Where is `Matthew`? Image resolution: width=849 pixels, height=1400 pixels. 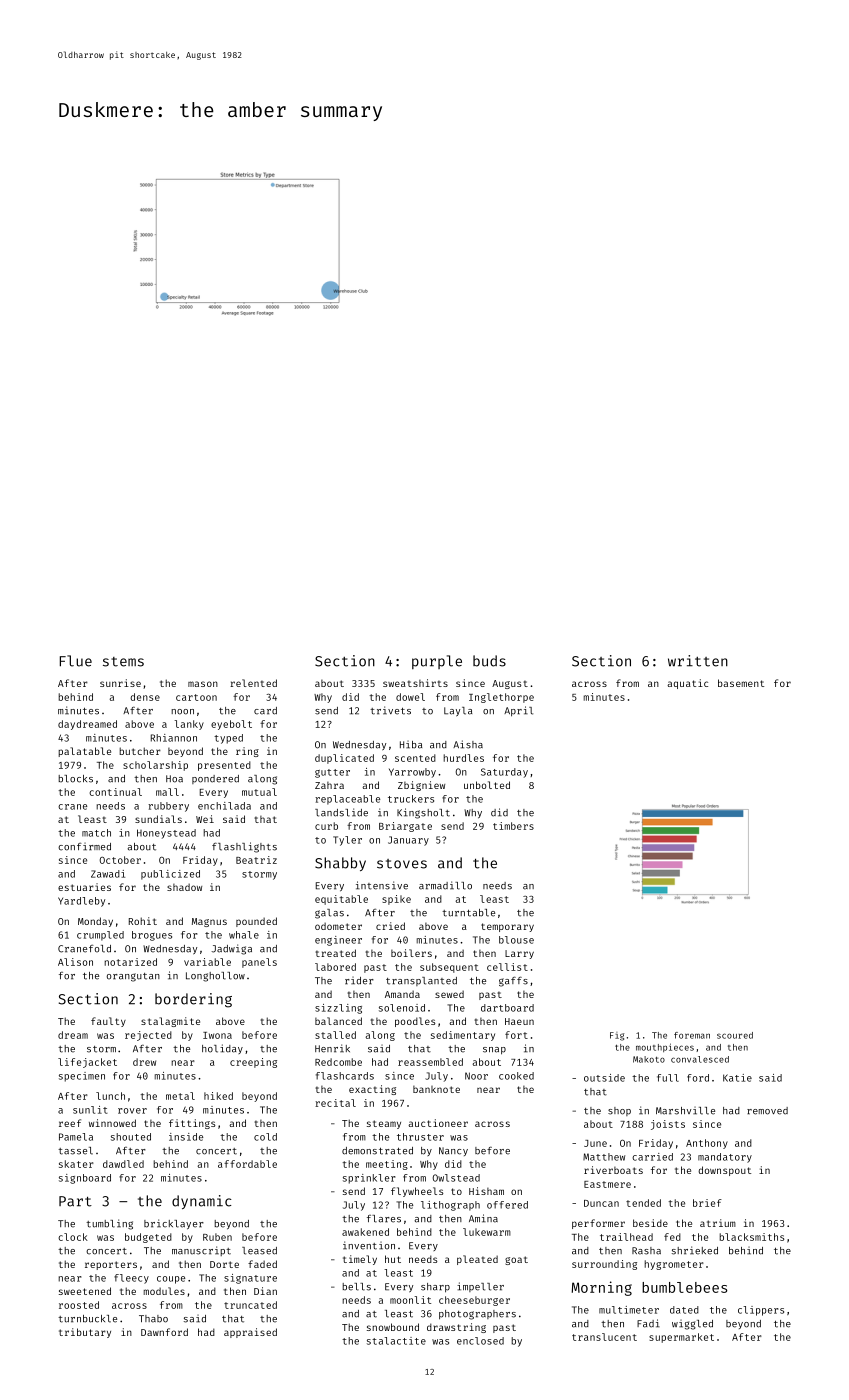
Matthew is located at coordinates (604, 1157).
